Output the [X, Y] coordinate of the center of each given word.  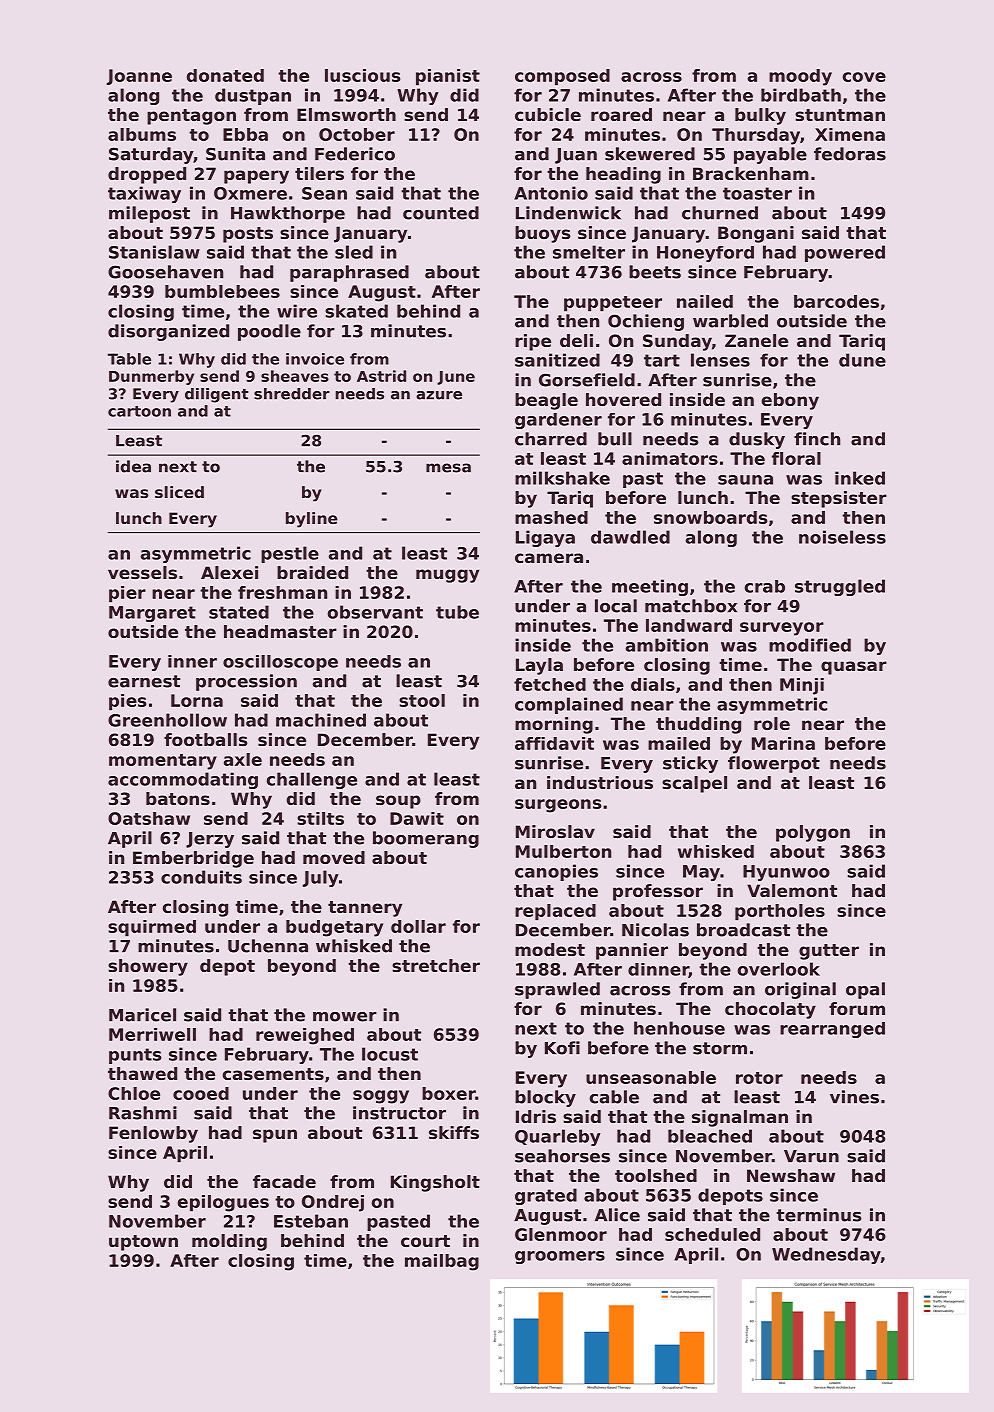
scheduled [712, 1234]
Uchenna [268, 946]
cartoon [139, 411]
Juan [576, 156]
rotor [759, 1078]
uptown [143, 1243]
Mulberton [563, 851]
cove [864, 77]
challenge [312, 780]
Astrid [381, 376]
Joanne [139, 77]
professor [658, 892]
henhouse [679, 1028]
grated [546, 1196]
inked [860, 478]
